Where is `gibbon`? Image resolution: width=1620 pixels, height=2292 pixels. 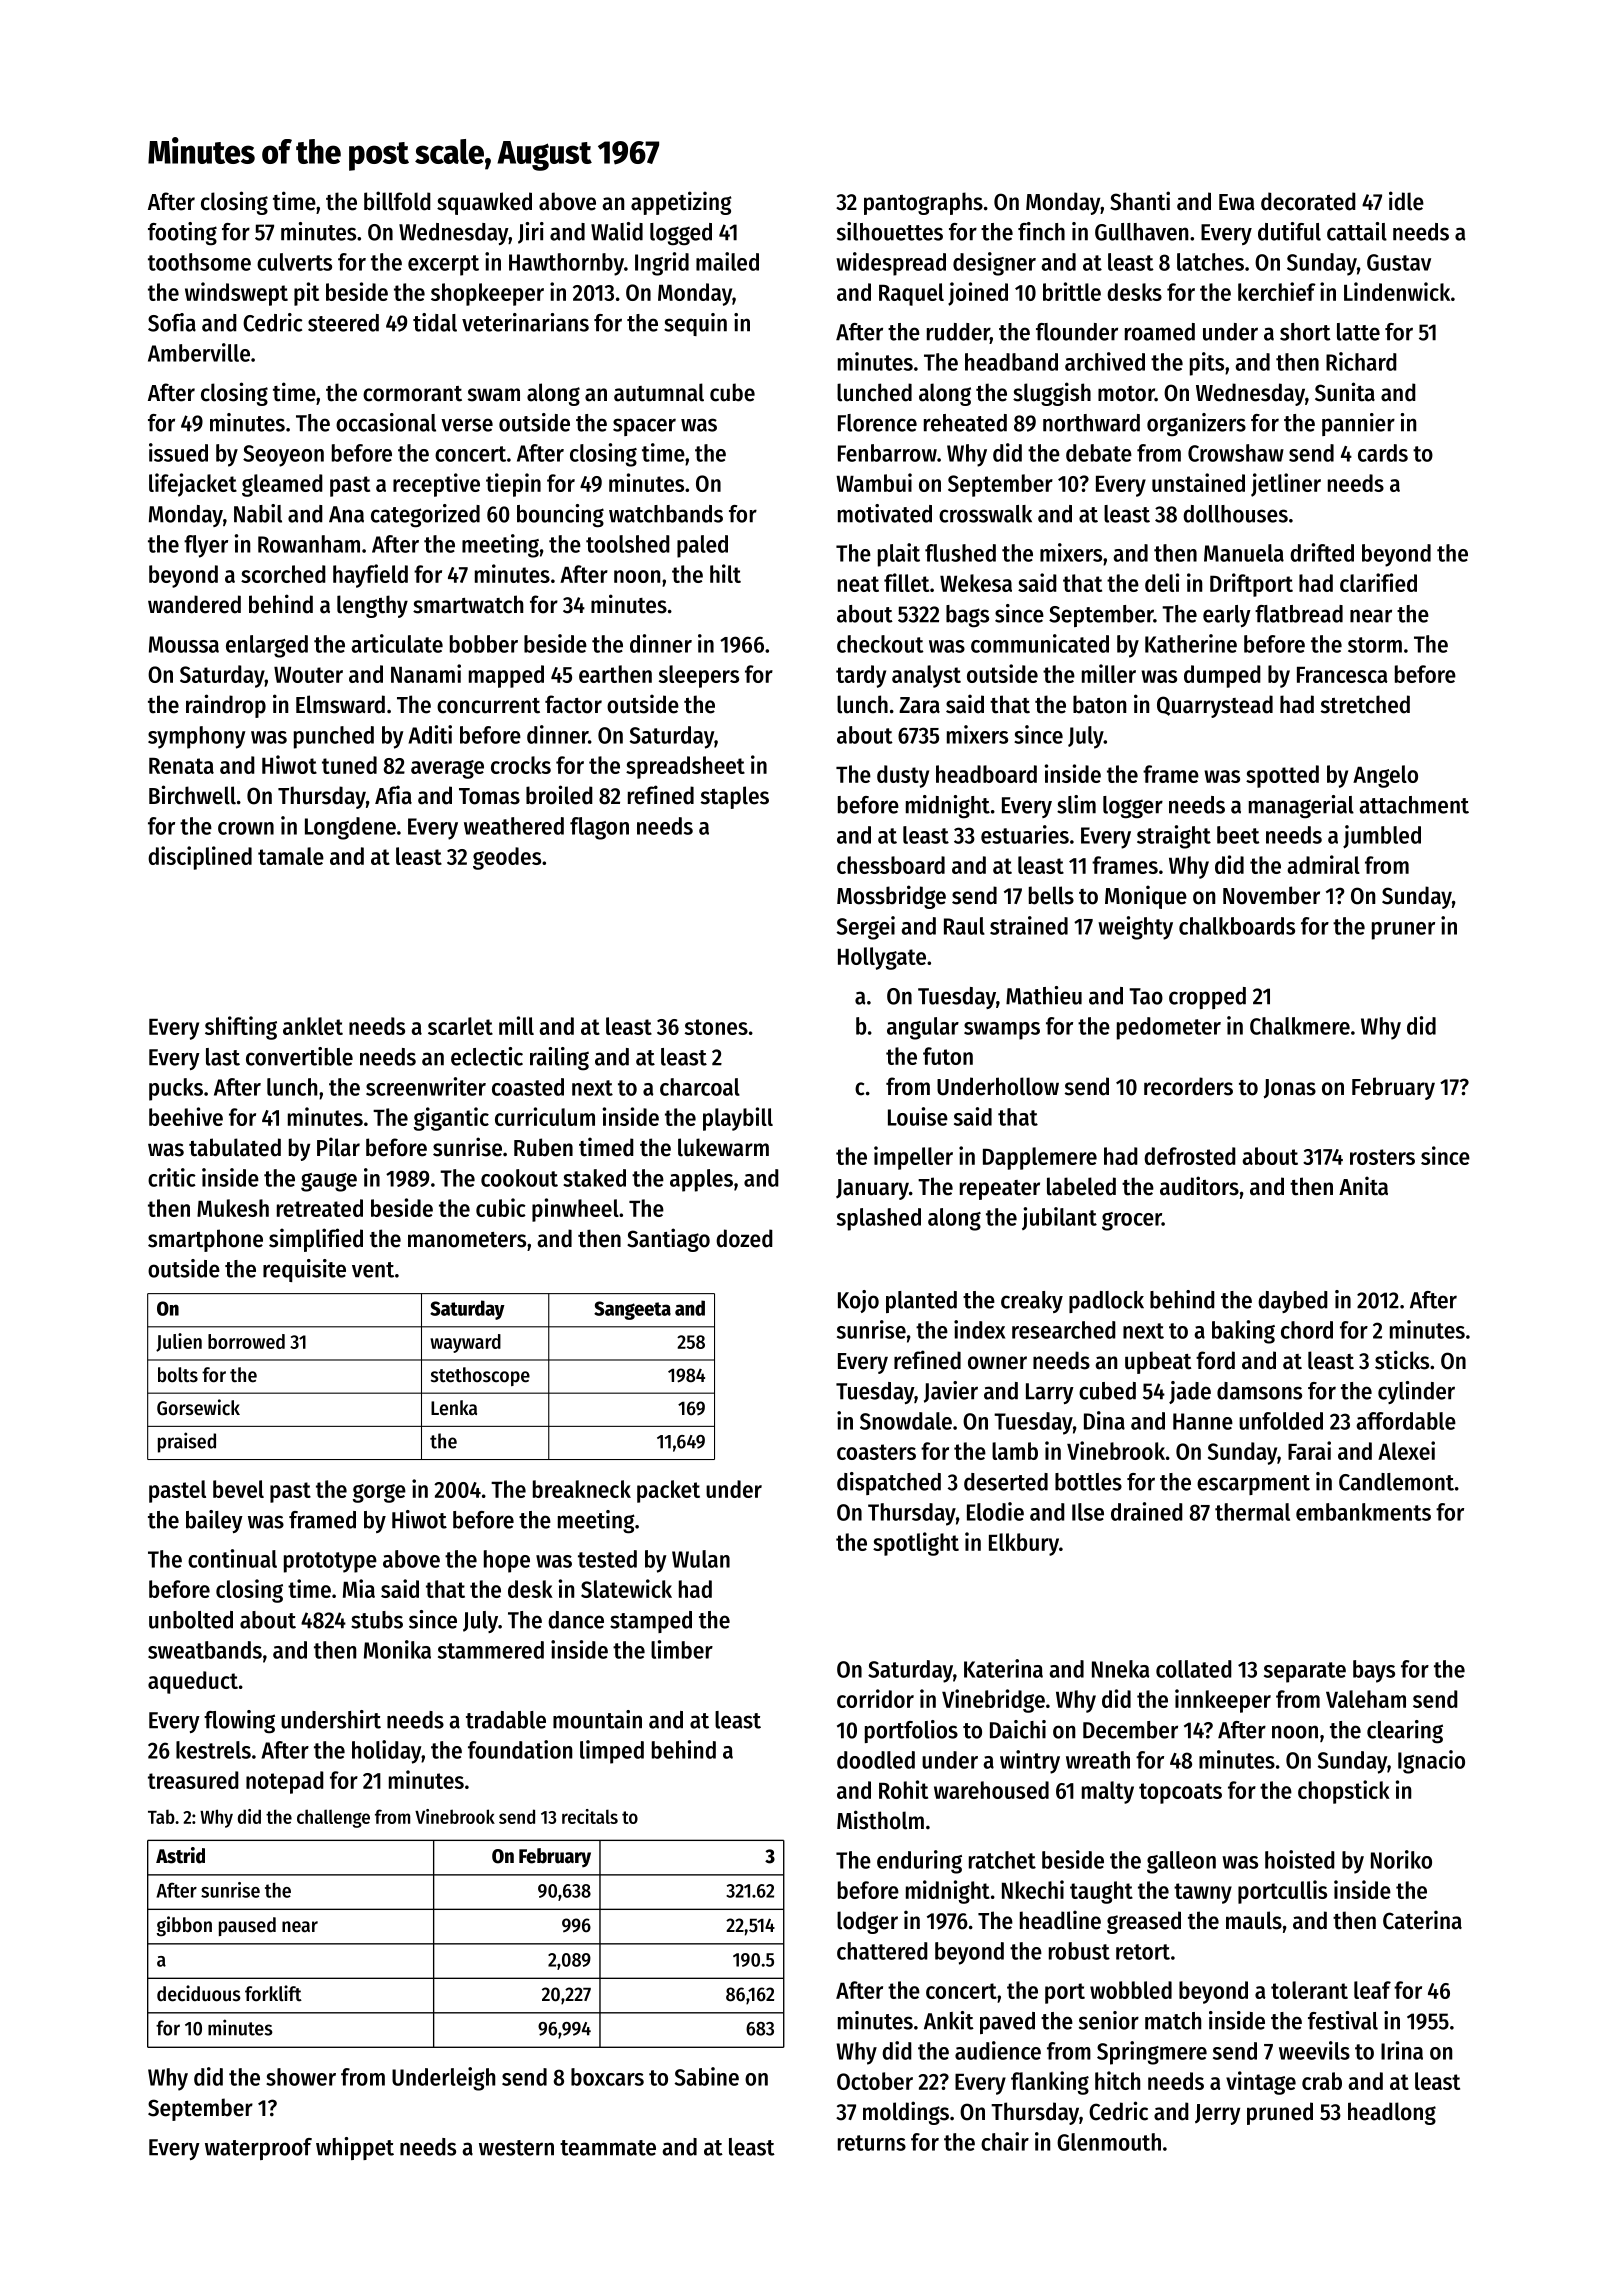
gibbon is located at coordinates (184, 1926).
